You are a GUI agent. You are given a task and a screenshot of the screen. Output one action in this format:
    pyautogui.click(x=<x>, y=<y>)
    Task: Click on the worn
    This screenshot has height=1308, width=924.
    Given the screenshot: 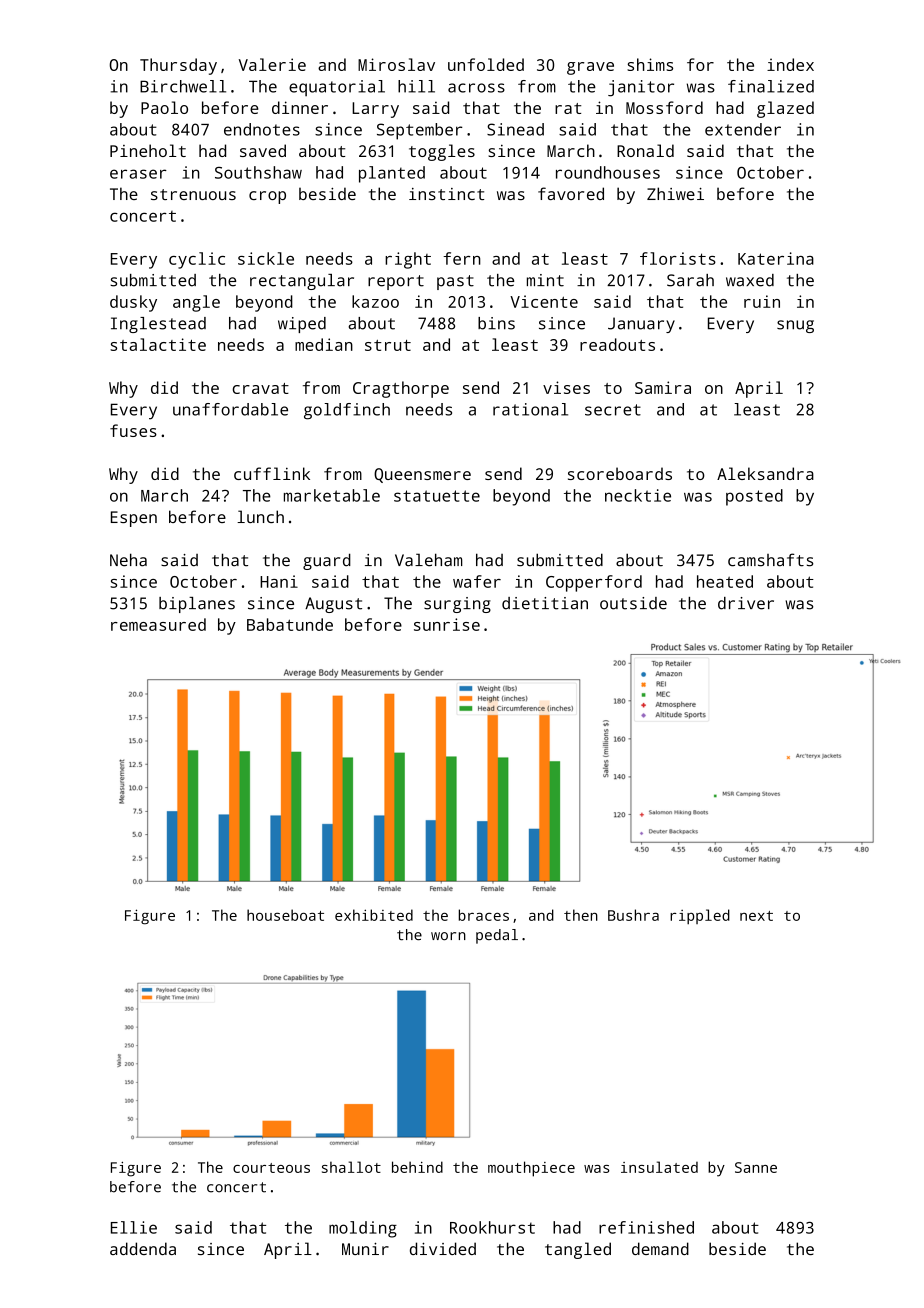 What is the action you would take?
    pyautogui.click(x=448, y=936)
